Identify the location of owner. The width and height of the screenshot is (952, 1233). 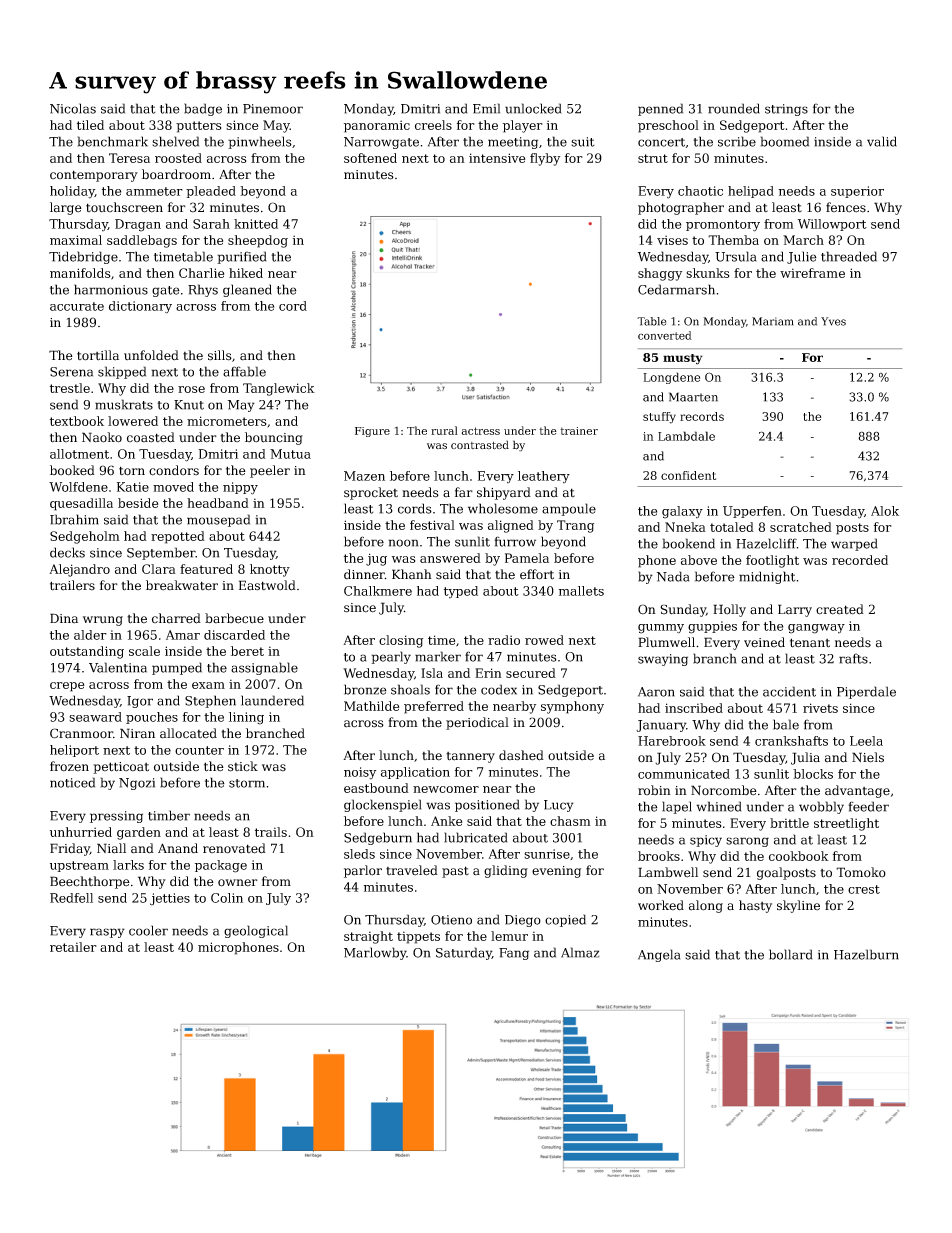
(238, 883).
